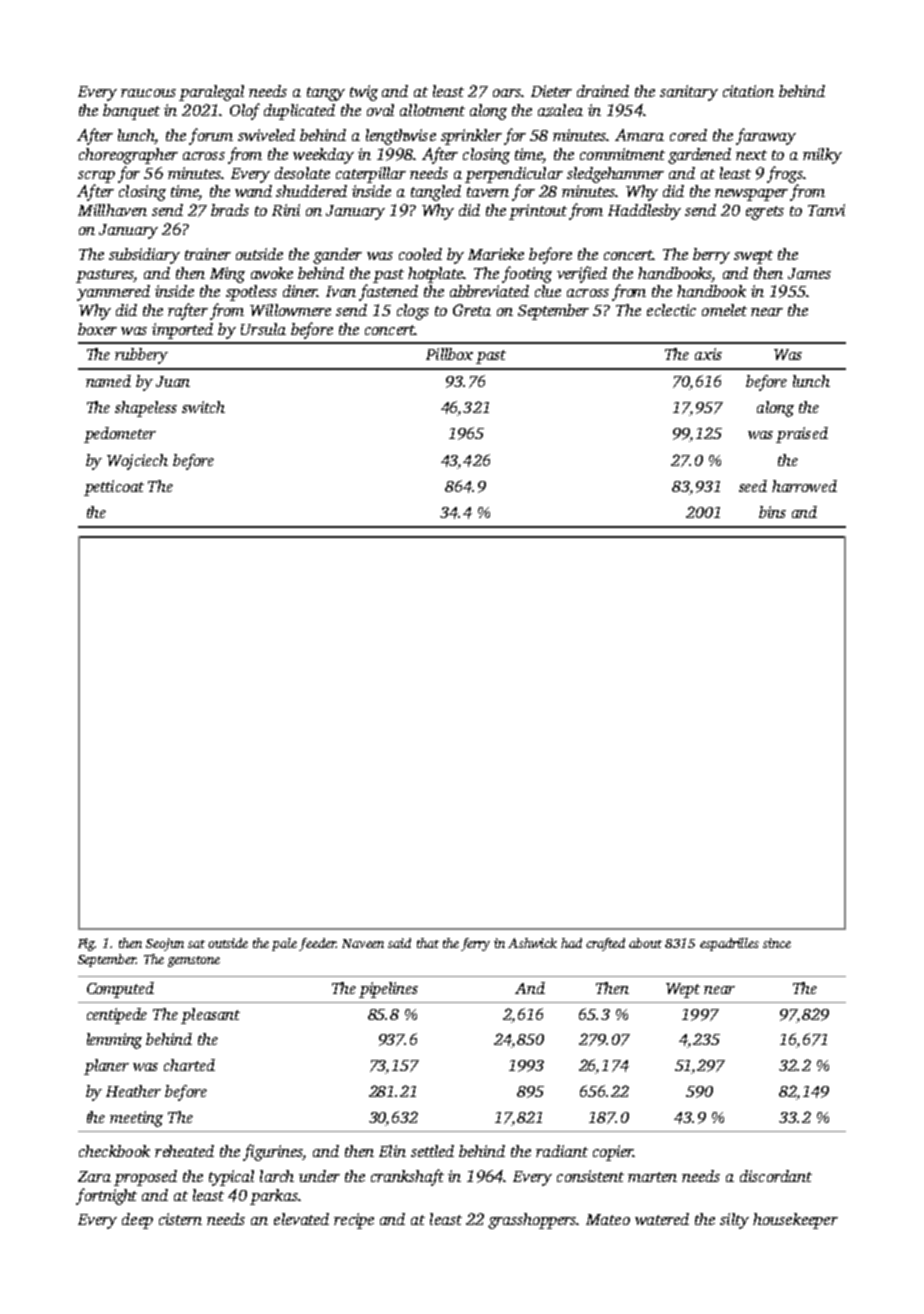 The height and width of the document is (1314, 924). What do you see at coordinates (432, 1151) in the document?
I see `settled` at bounding box center [432, 1151].
